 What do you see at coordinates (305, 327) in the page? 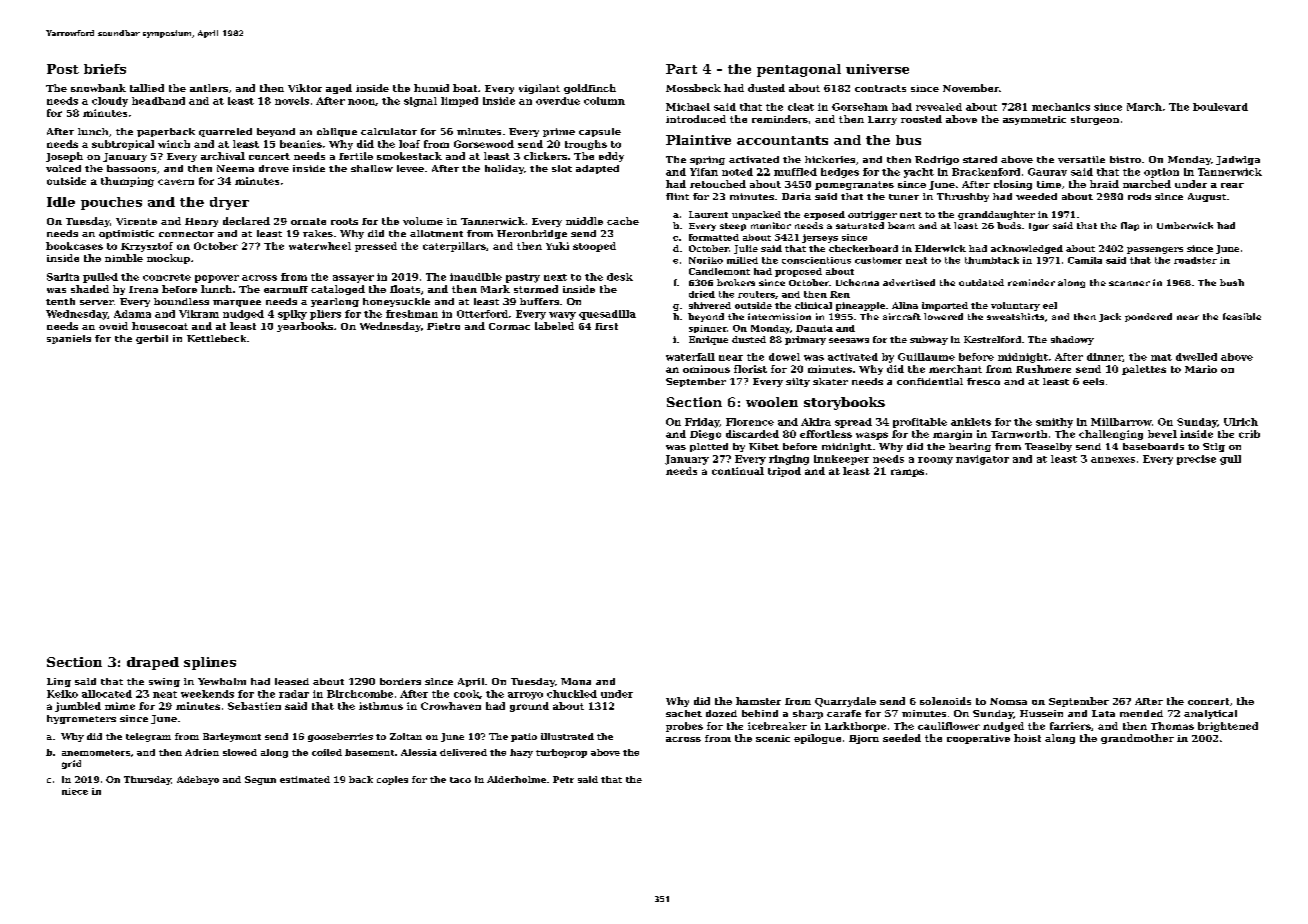
I see `yearbooks` at bounding box center [305, 327].
